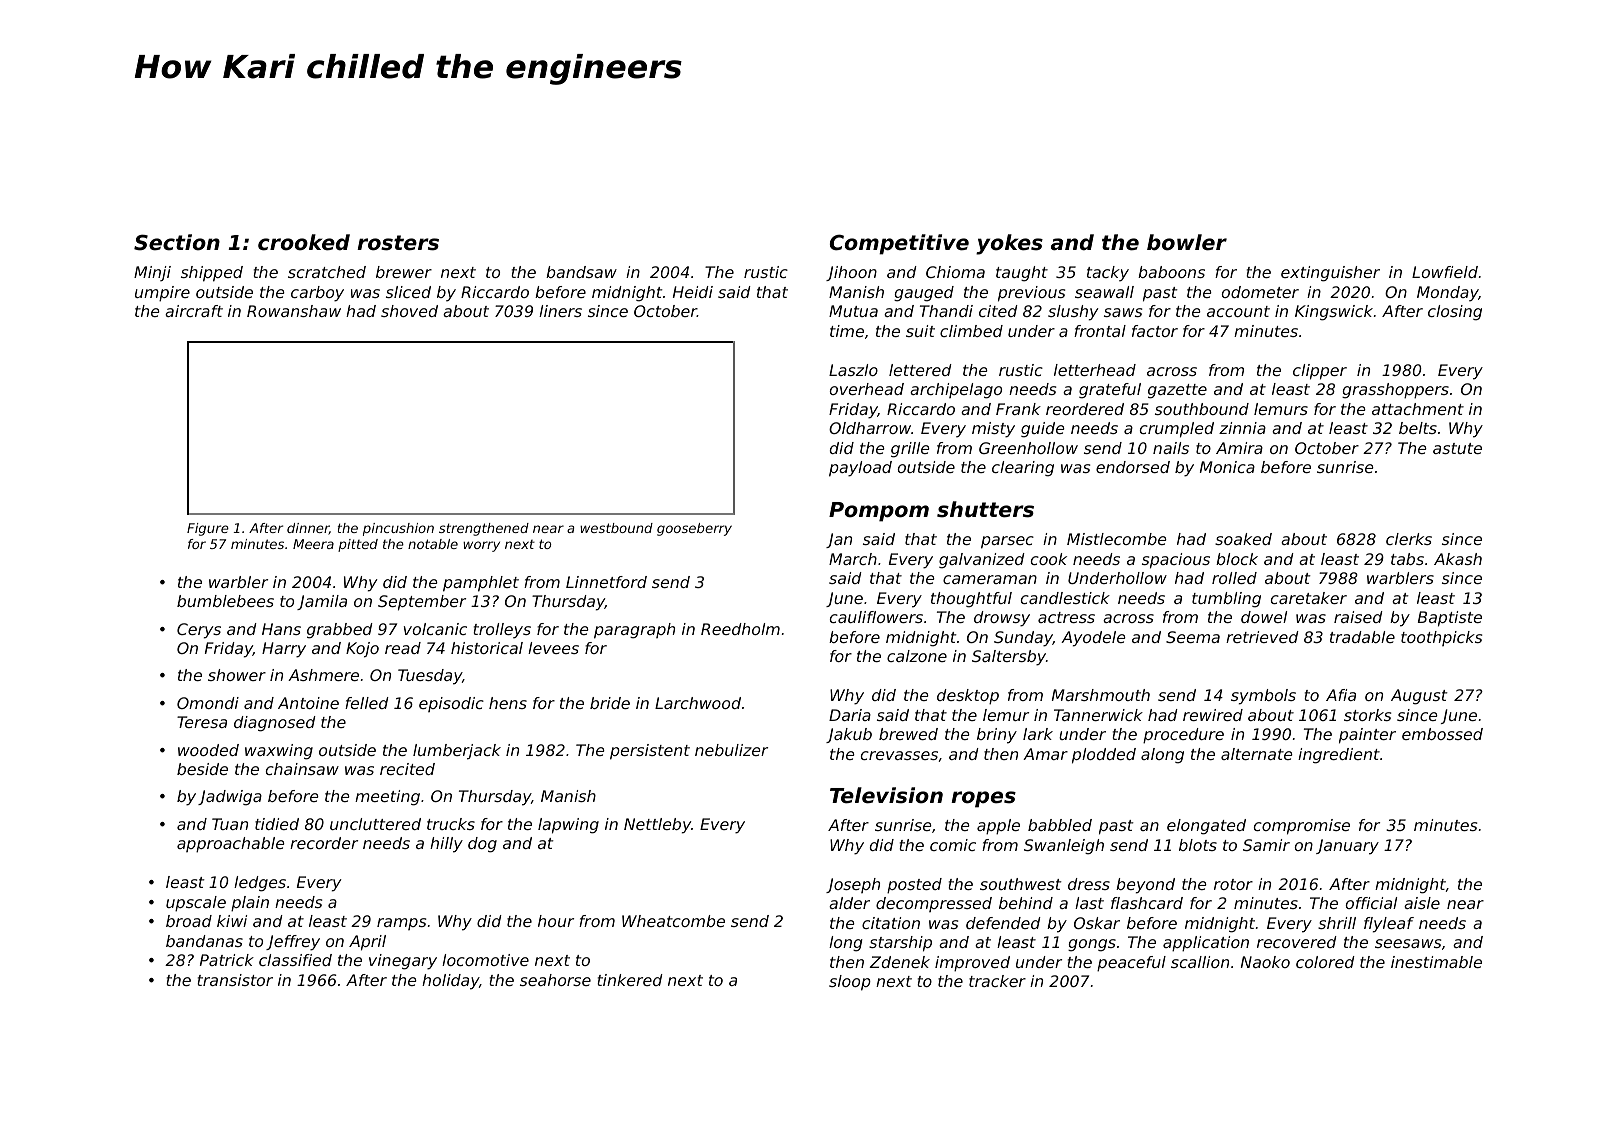  What do you see at coordinates (398, 243) in the image?
I see `rosters` at bounding box center [398, 243].
